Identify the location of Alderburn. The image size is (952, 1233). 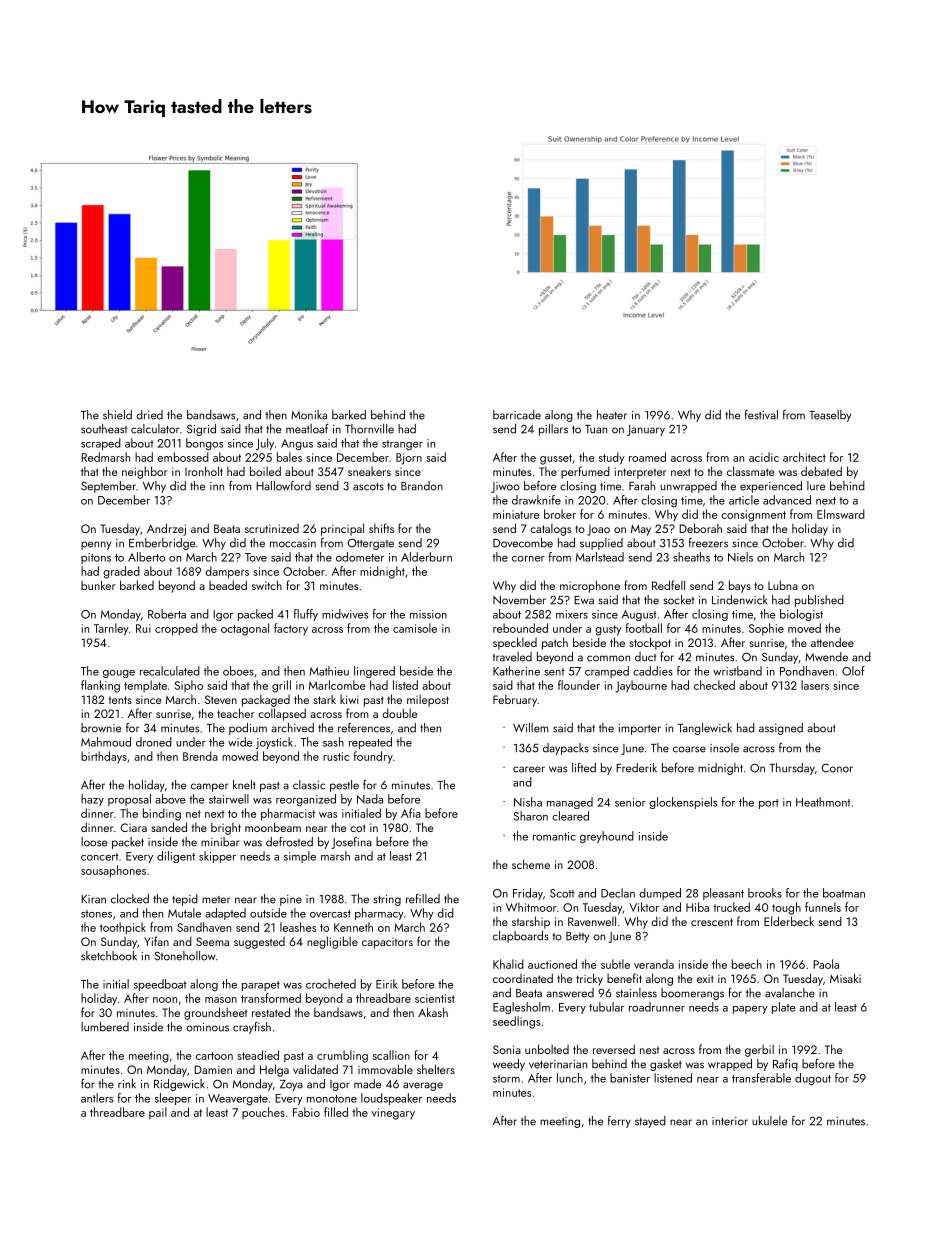
(426, 557).
